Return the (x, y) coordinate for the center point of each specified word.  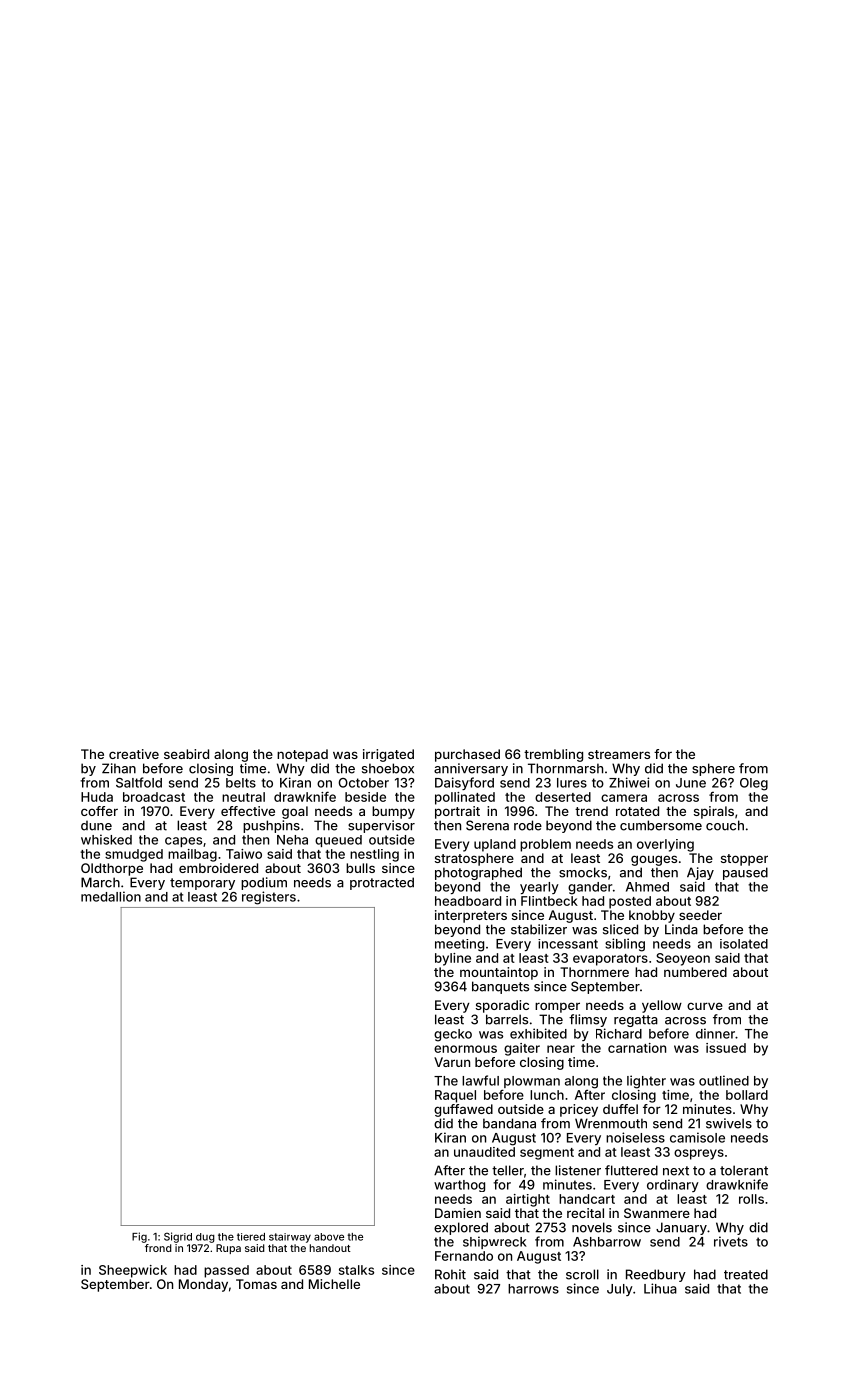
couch (725, 825)
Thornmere (594, 972)
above (329, 1237)
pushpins (271, 826)
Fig (139, 1237)
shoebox (388, 768)
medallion (111, 896)
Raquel (455, 1096)
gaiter (522, 1049)
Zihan (119, 768)
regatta (636, 1021)
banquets (500, 987)
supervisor (381, 826)
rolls (751, 1199)
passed (226, 1271)
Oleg (754, 784)
